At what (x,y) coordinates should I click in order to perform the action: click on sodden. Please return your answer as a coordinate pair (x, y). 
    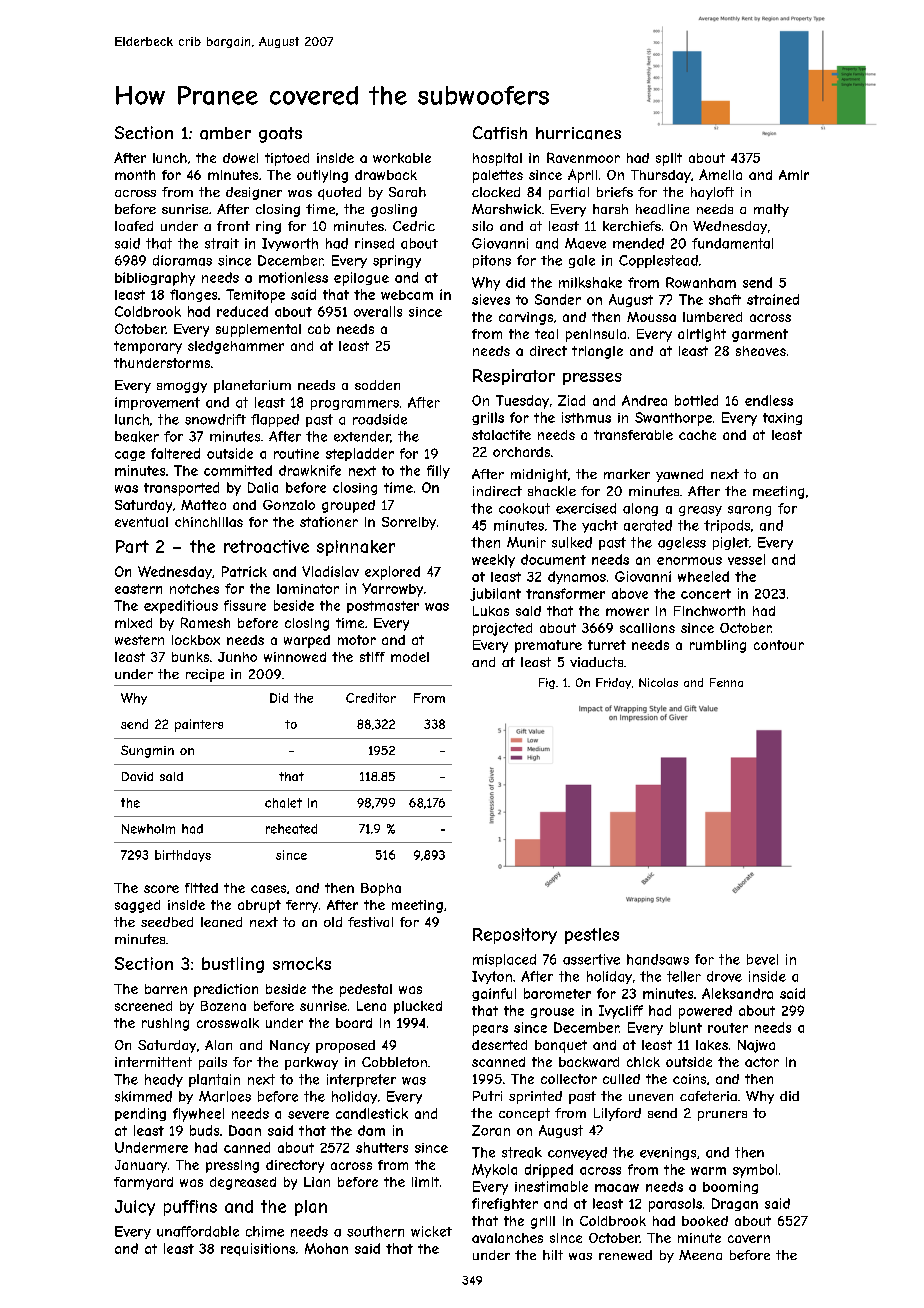
    Looking at the image, I should click on (377, 385).
